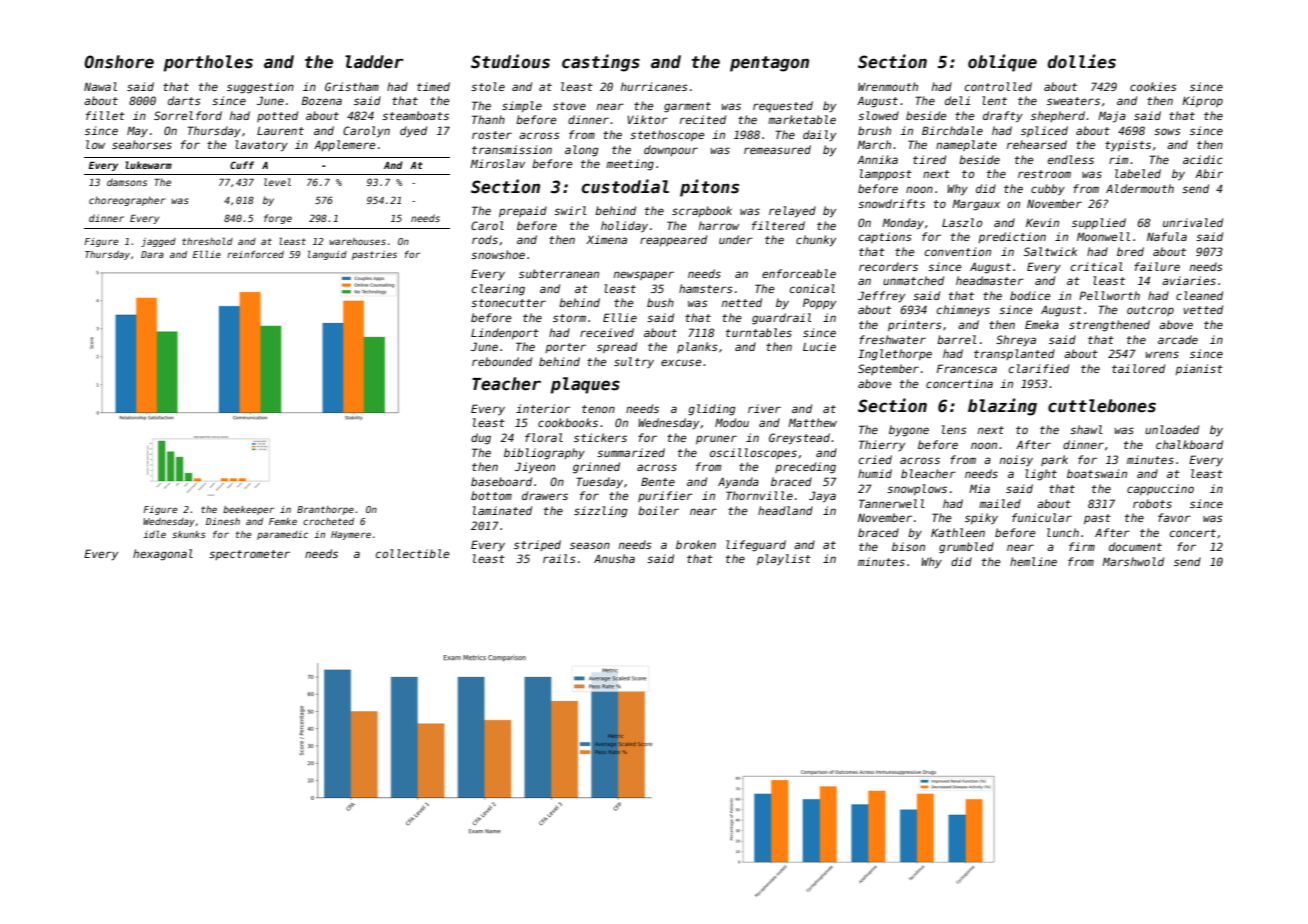  Describe the element at coordinates (501, 481) in the image. I see `baseboard` at that location.
